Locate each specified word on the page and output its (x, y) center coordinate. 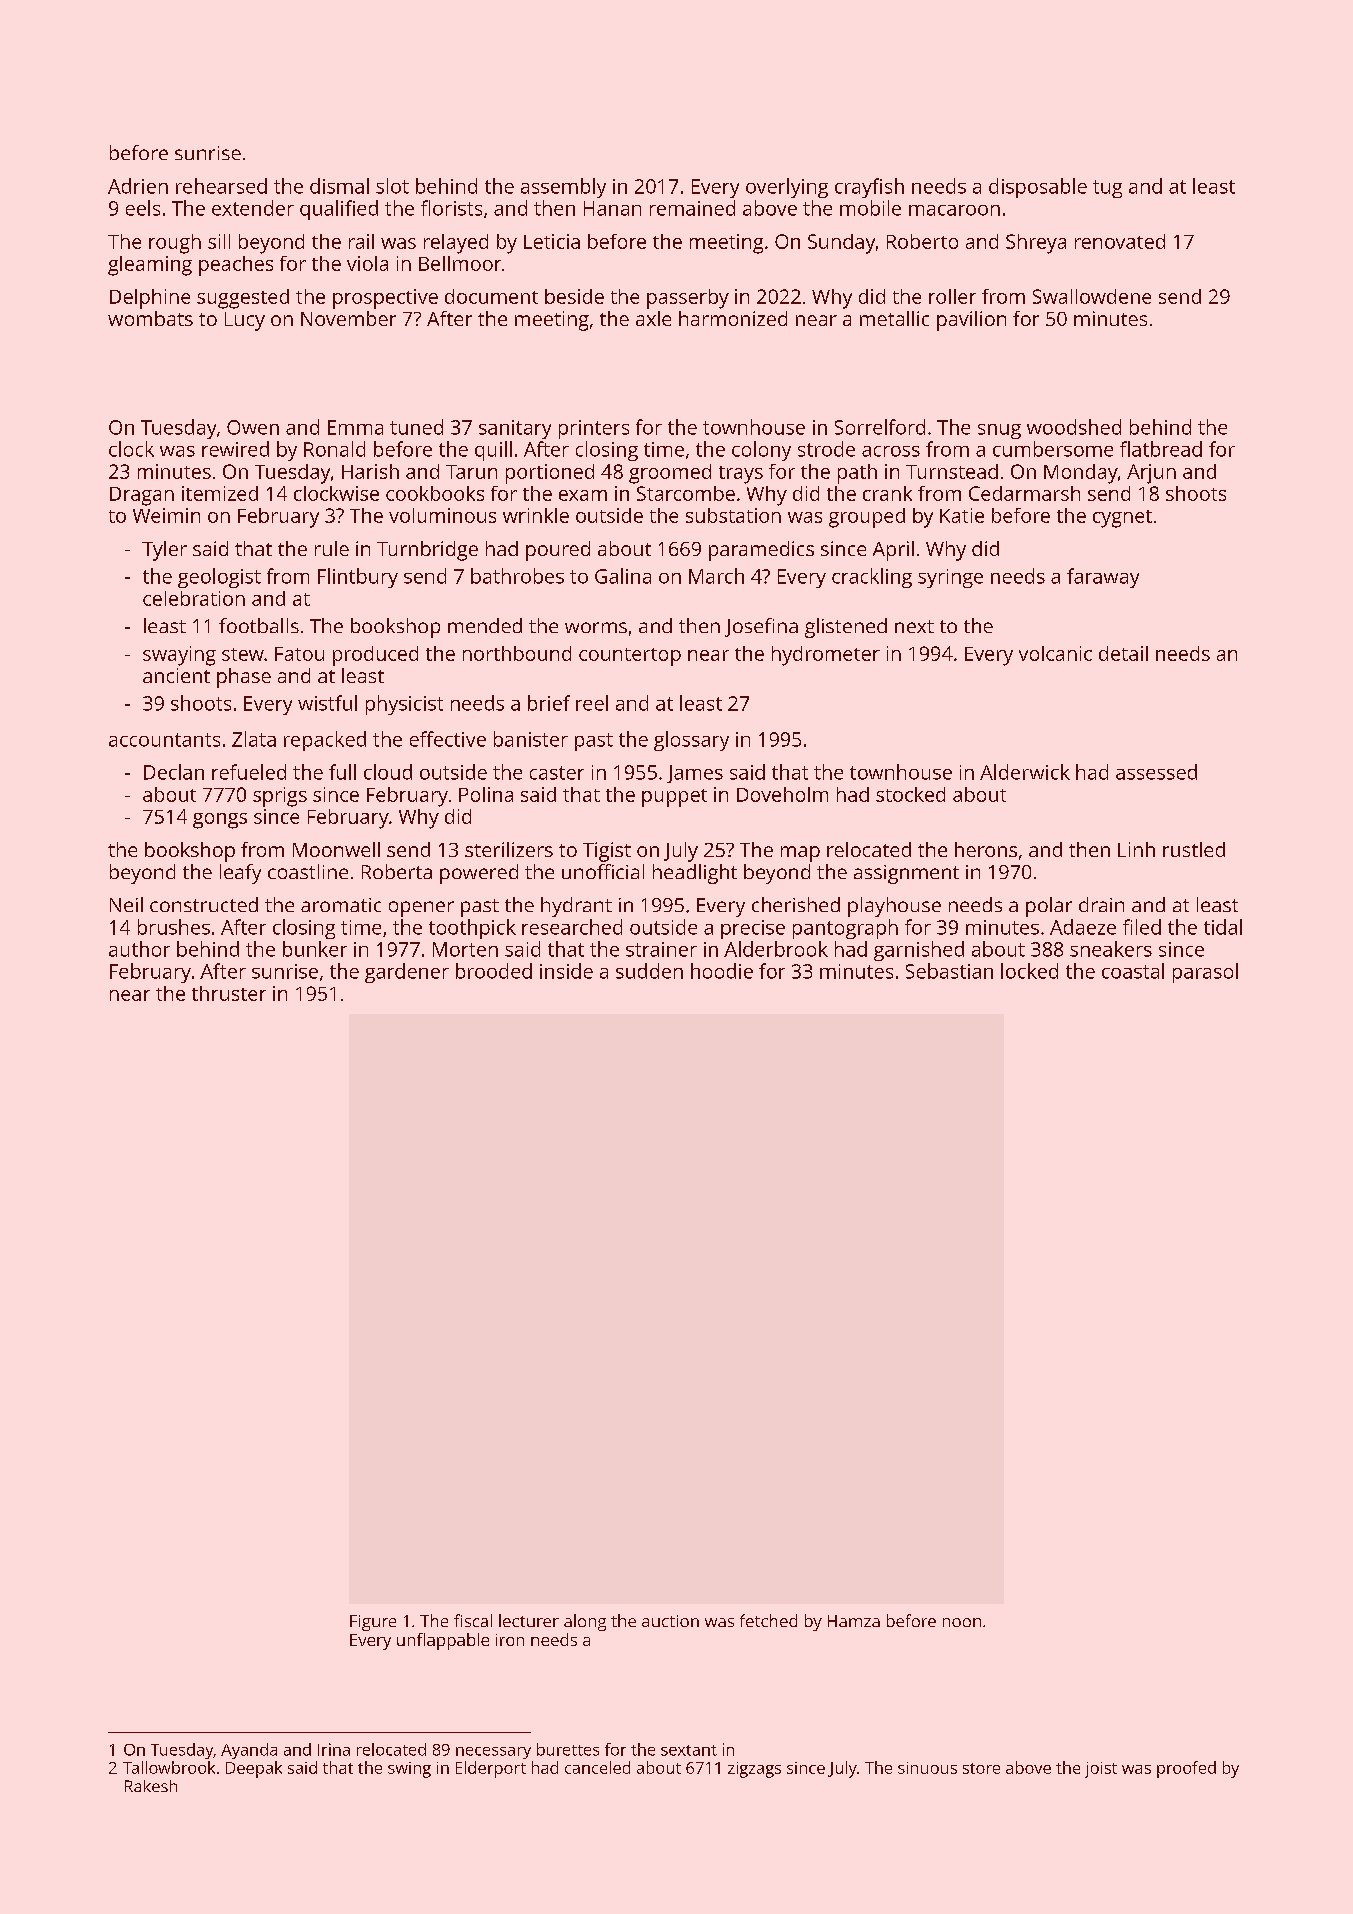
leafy (240, 874)
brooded (494, 971)
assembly (563, 188)
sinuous (927, 1768)
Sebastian (949, 971)
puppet (674, 798)
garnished (919, 951)
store (981, 1768)
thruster (229, 993)
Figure (373, 1623)
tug (1107, 189)
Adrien (138, 186)
